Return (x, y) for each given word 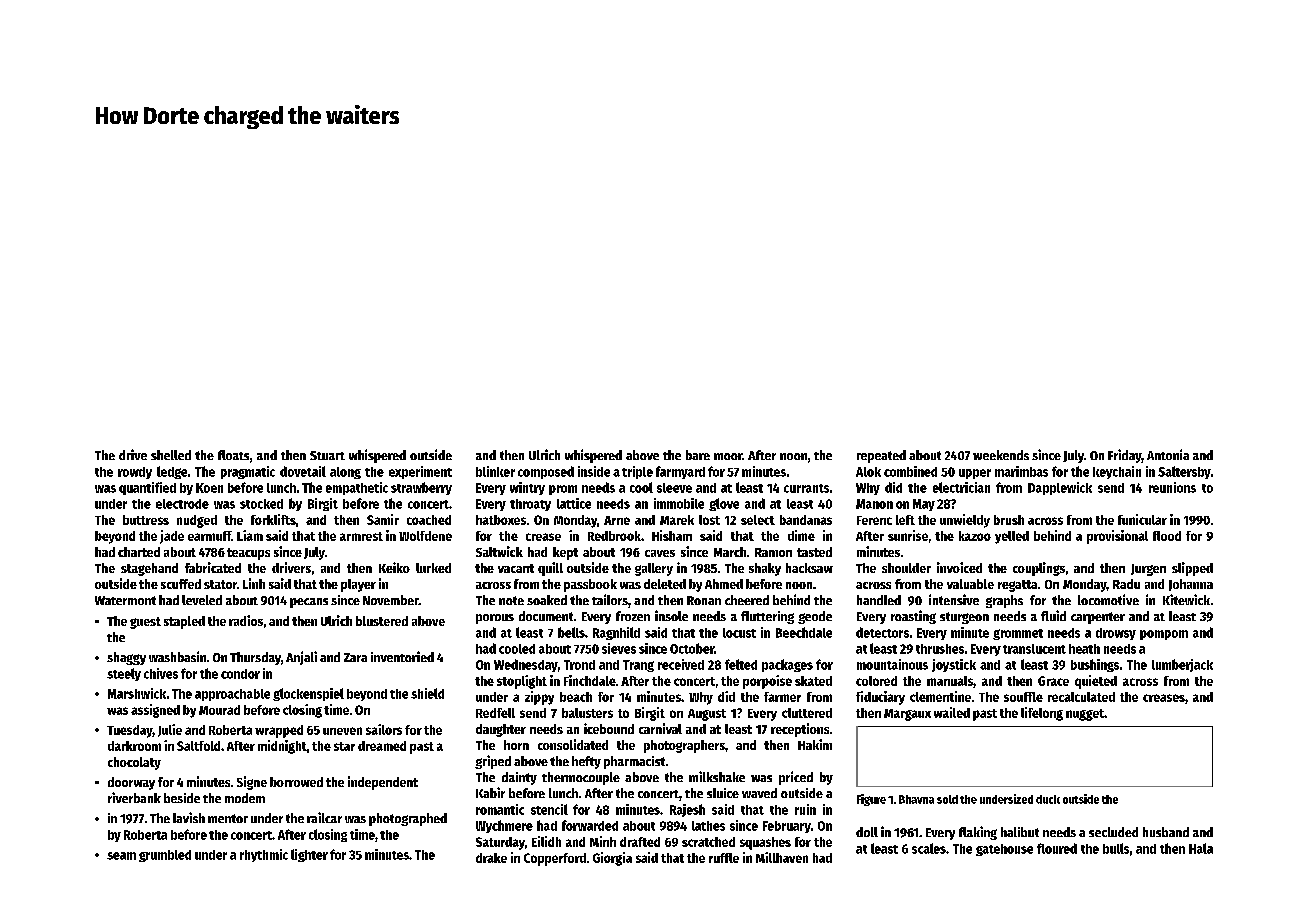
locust (739, 633)
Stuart (327, 455)
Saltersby (1184, 472)
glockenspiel (308, 694)
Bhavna (916, 799)
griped (493, 762)
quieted (1096, 682)
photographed (408, 819)
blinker (495, 471)
